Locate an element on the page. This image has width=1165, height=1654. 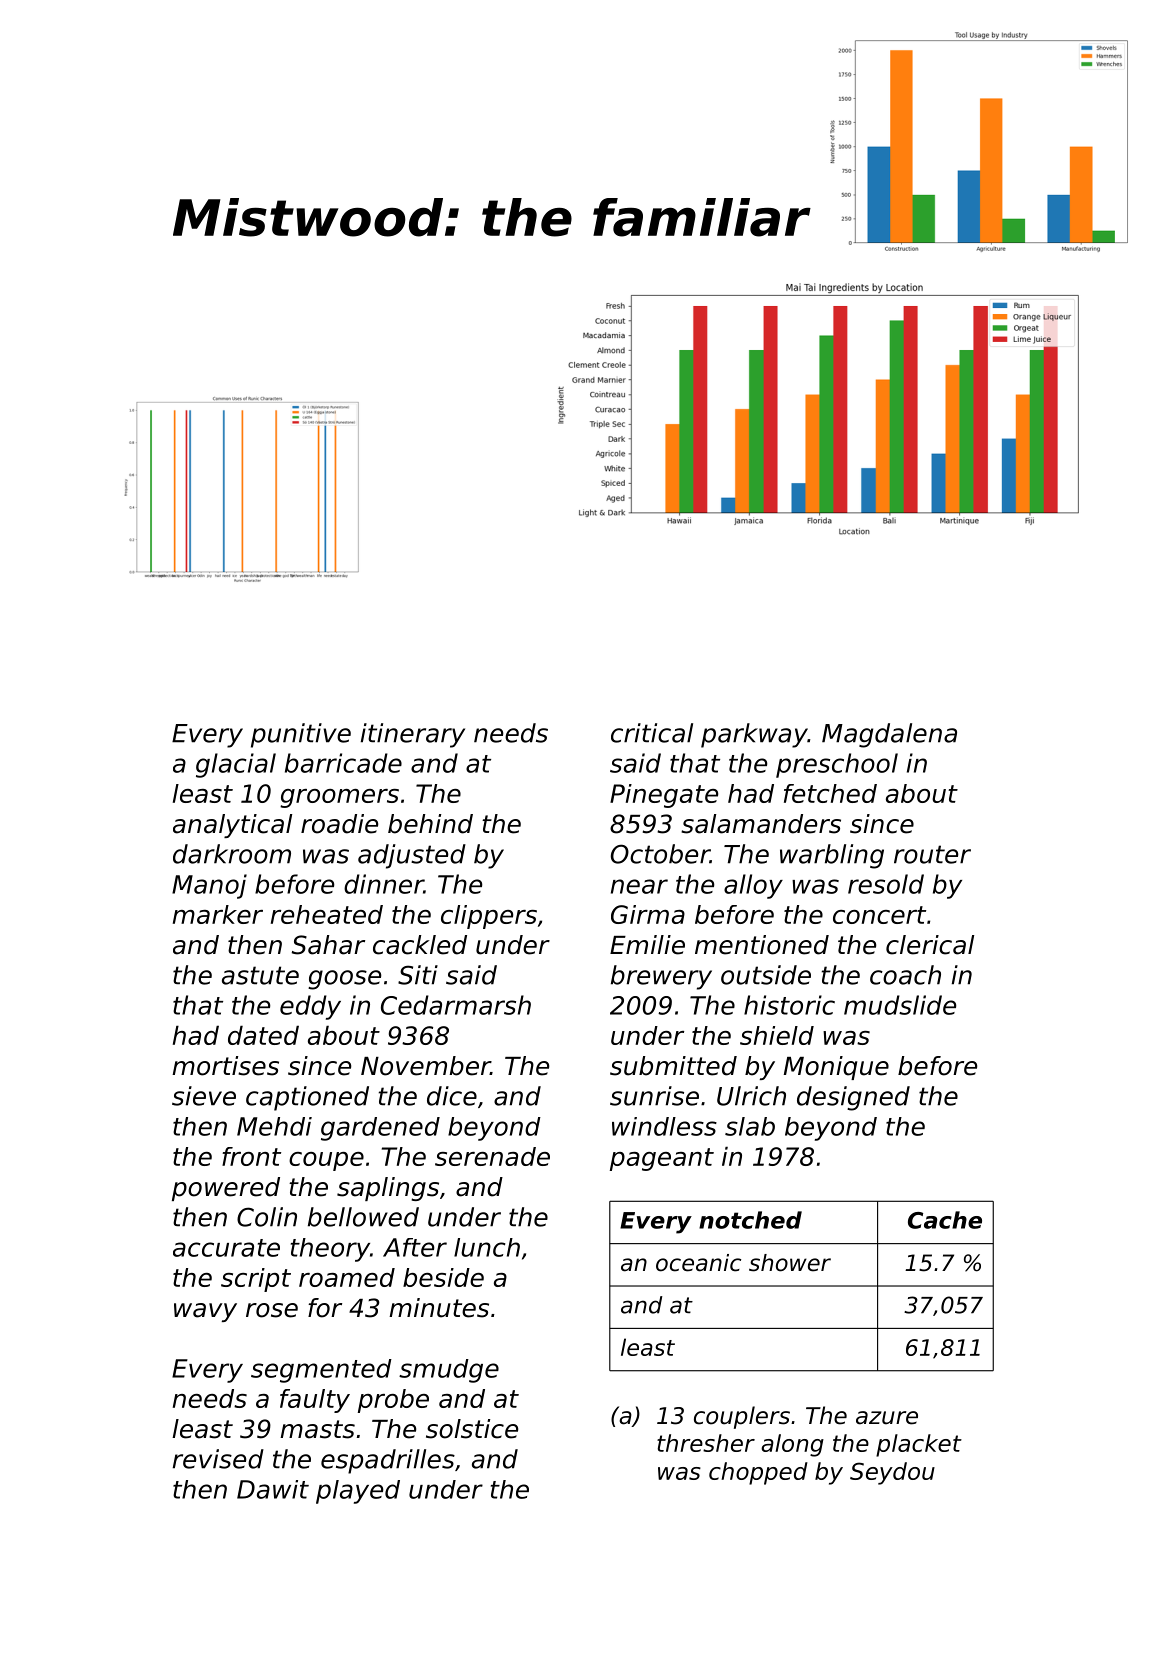
slab is located at coordinates (750, 1126).
